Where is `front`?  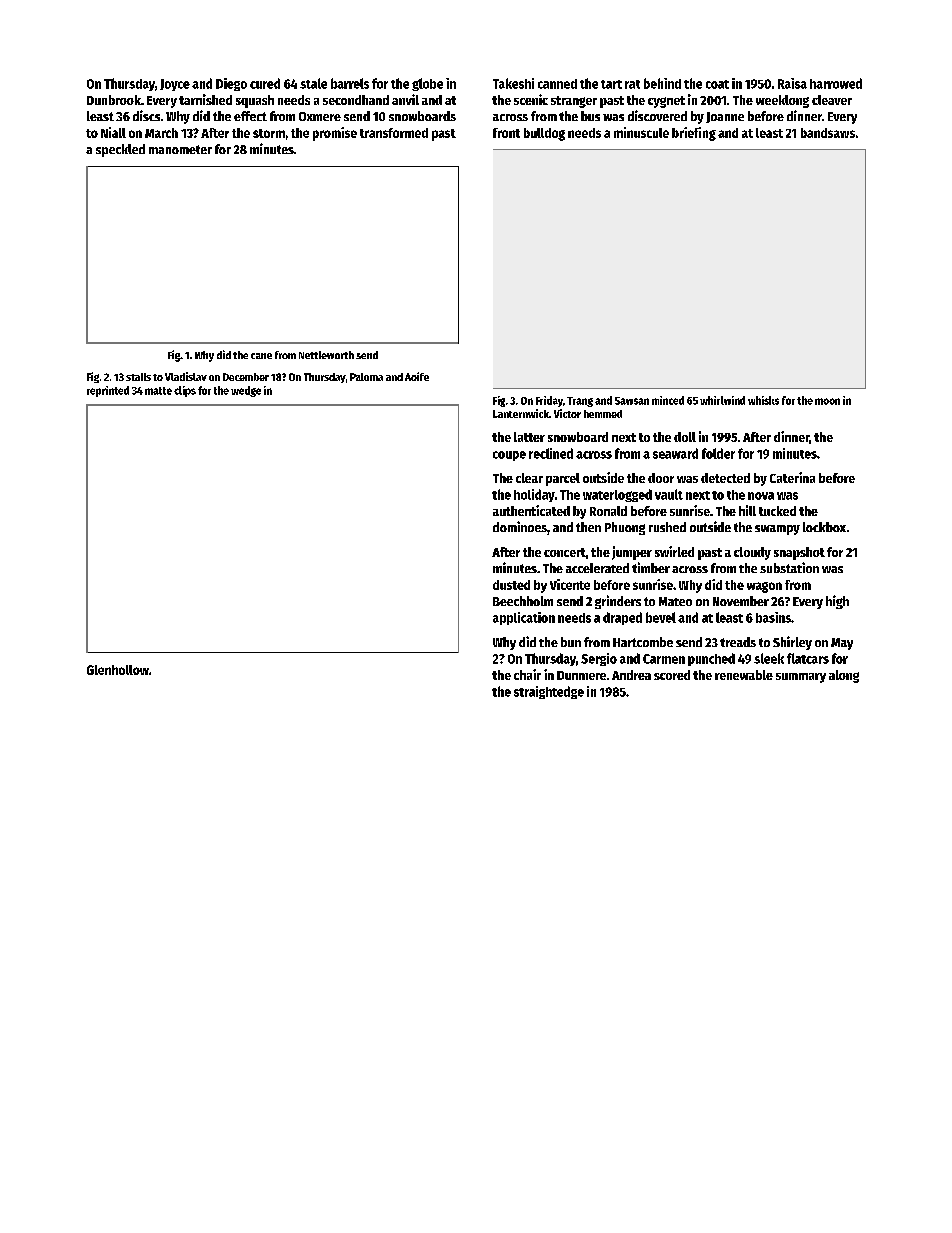 front is located at coordinates (506, 133).
